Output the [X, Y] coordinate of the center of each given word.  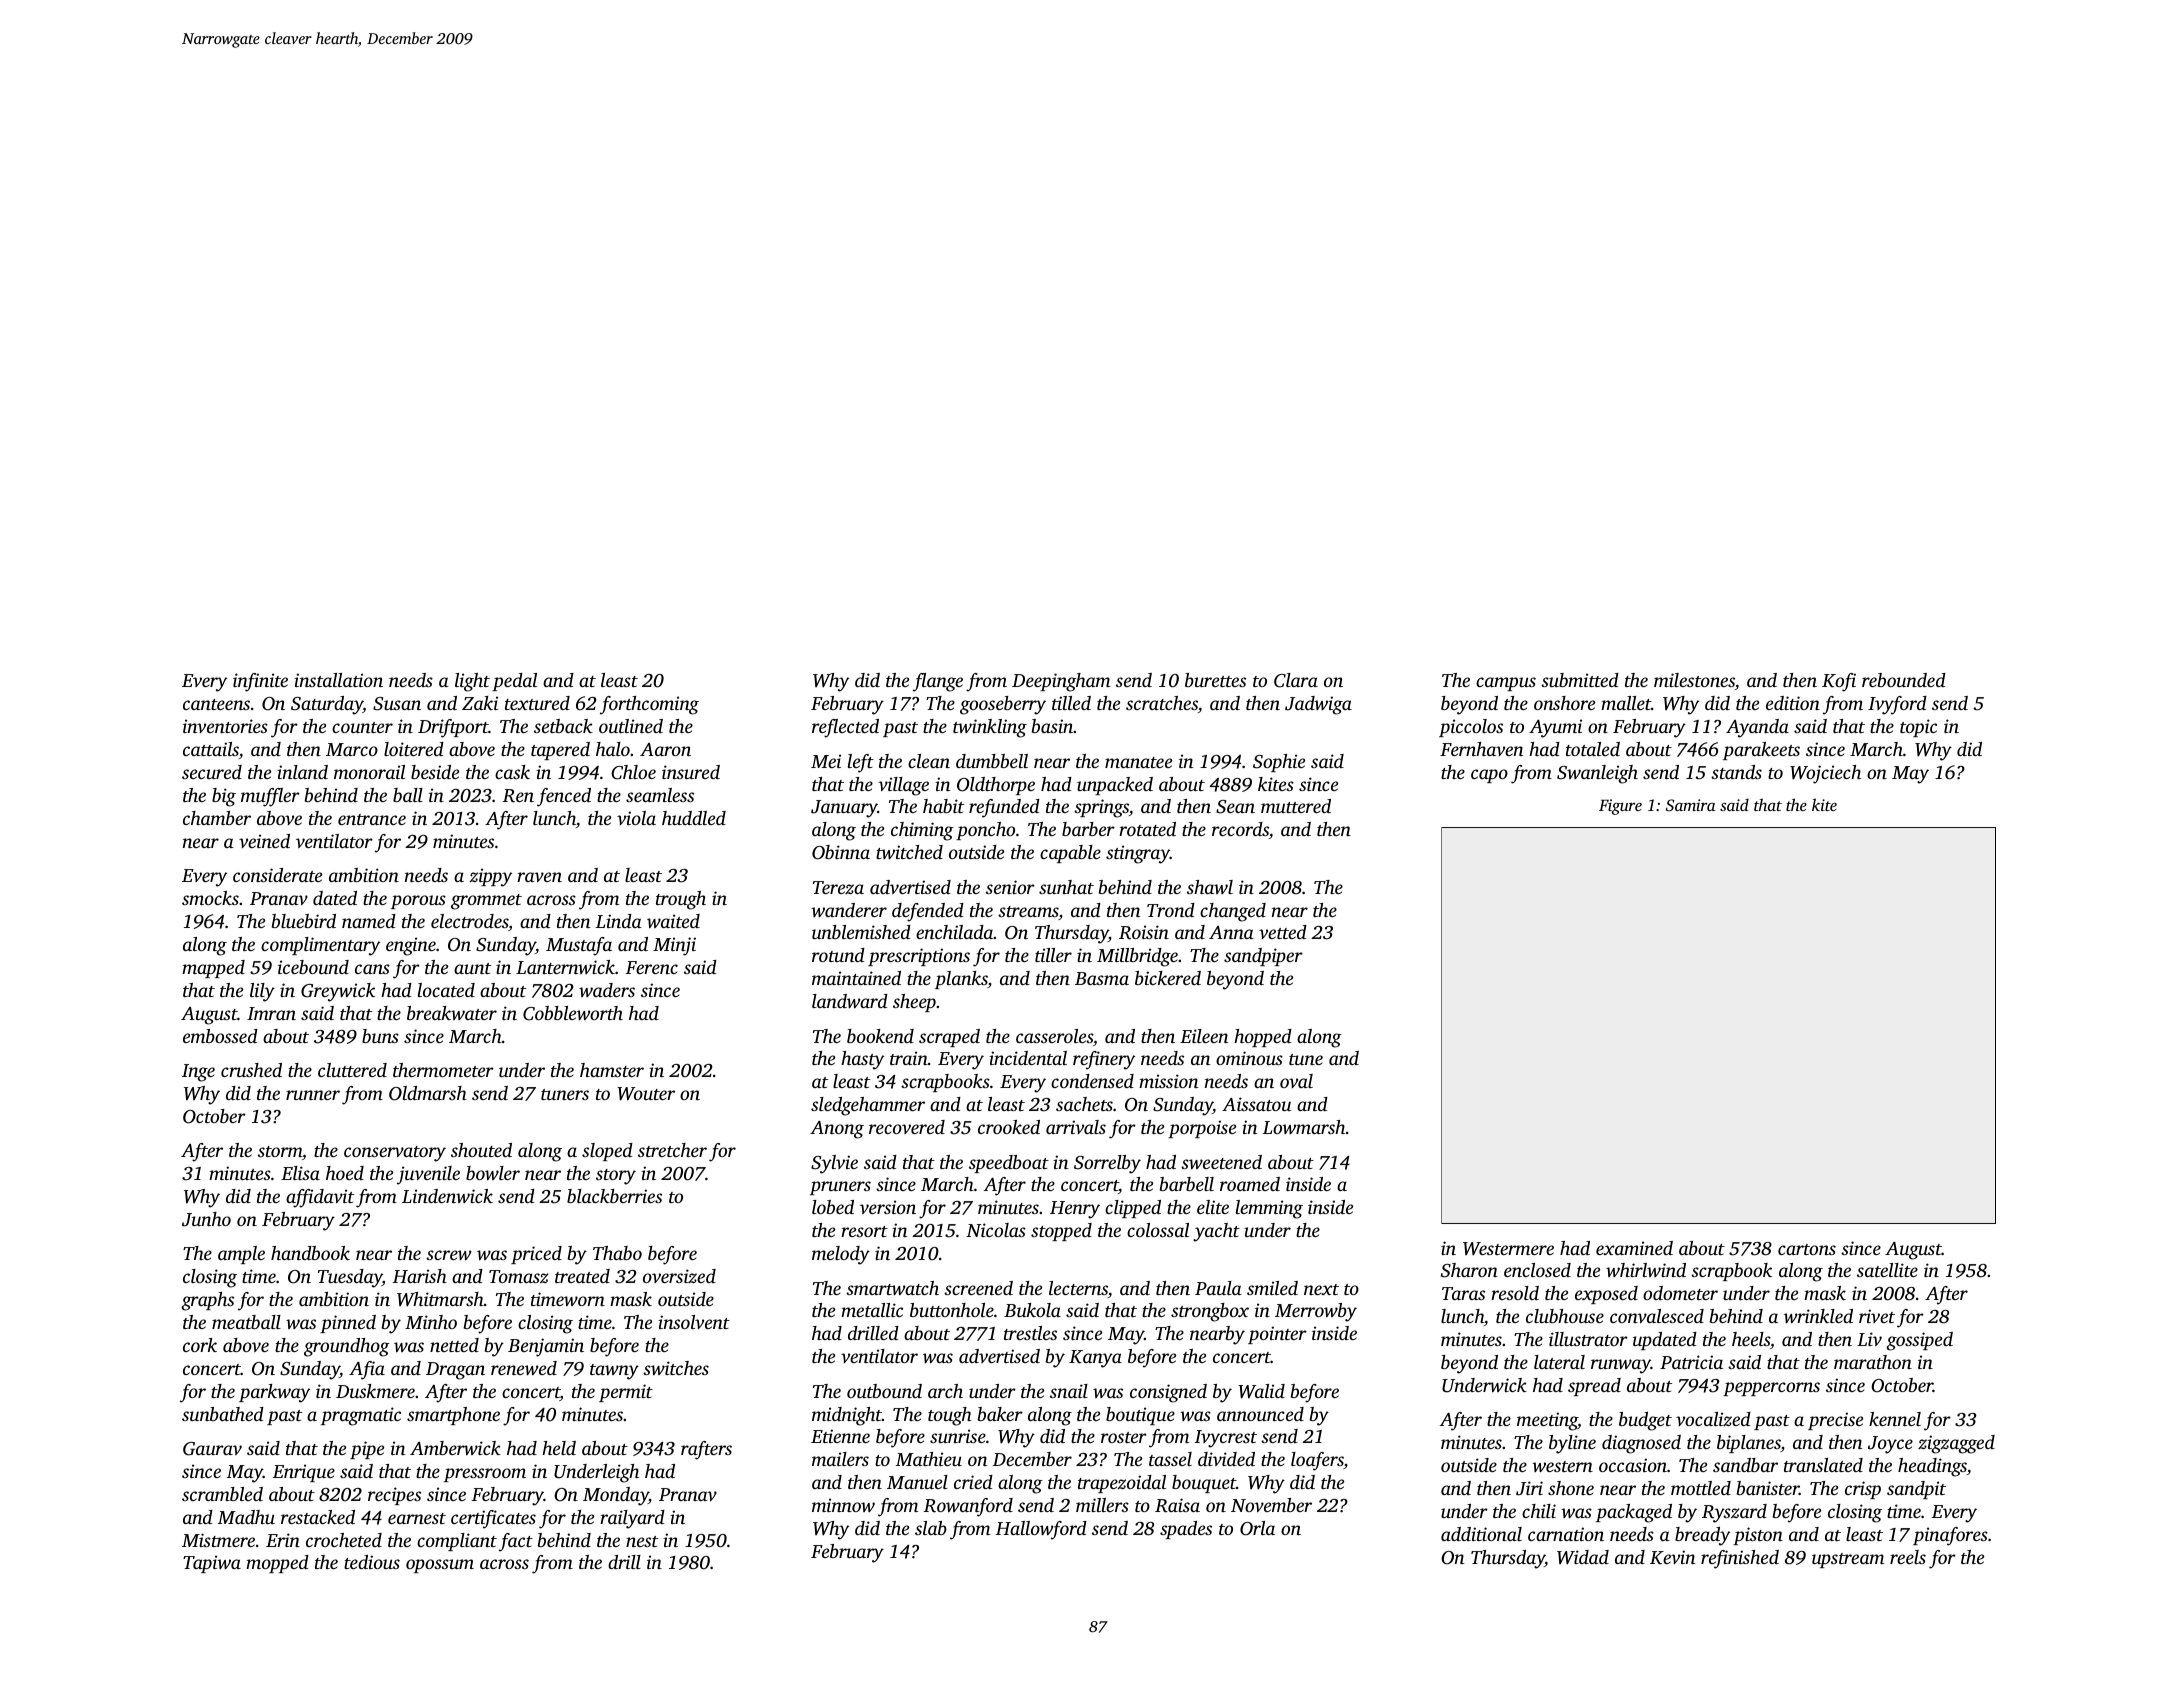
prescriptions [919, 957]
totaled [1593, 749]
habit [943, 806]
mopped [277, 1564]
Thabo [617, 1253]
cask [512, 772]
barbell [1186, 1184]
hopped [1263, 1038]
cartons [1807, 1249]
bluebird [303, 921]
